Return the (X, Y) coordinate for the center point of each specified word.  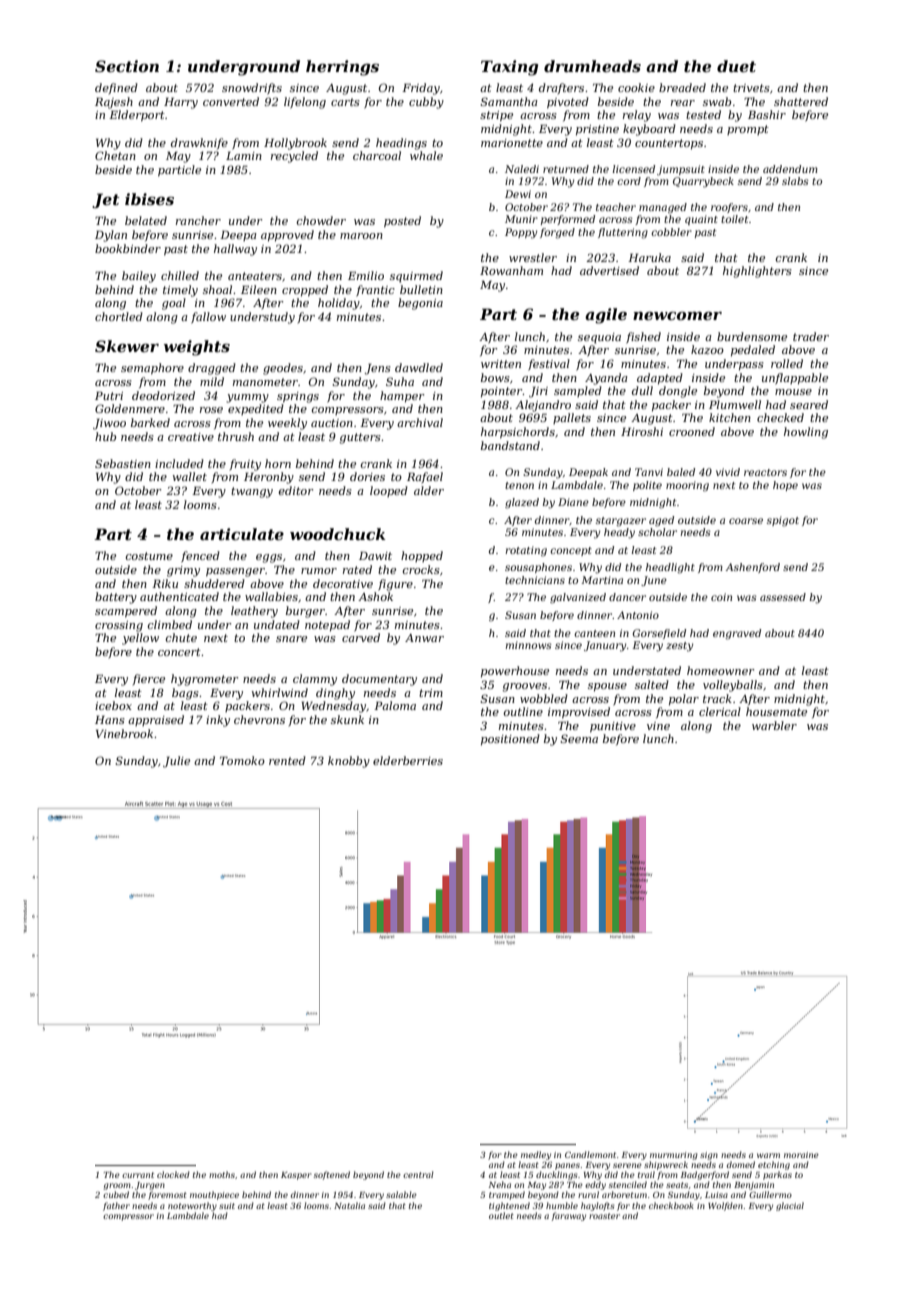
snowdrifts (252, 89)
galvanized (578, 598)
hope (785, 486)
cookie (636, 87)
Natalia (349, 1205)
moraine (801, 1155)
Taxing (509, 68)
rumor (319, 571)
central (418, 1174)
